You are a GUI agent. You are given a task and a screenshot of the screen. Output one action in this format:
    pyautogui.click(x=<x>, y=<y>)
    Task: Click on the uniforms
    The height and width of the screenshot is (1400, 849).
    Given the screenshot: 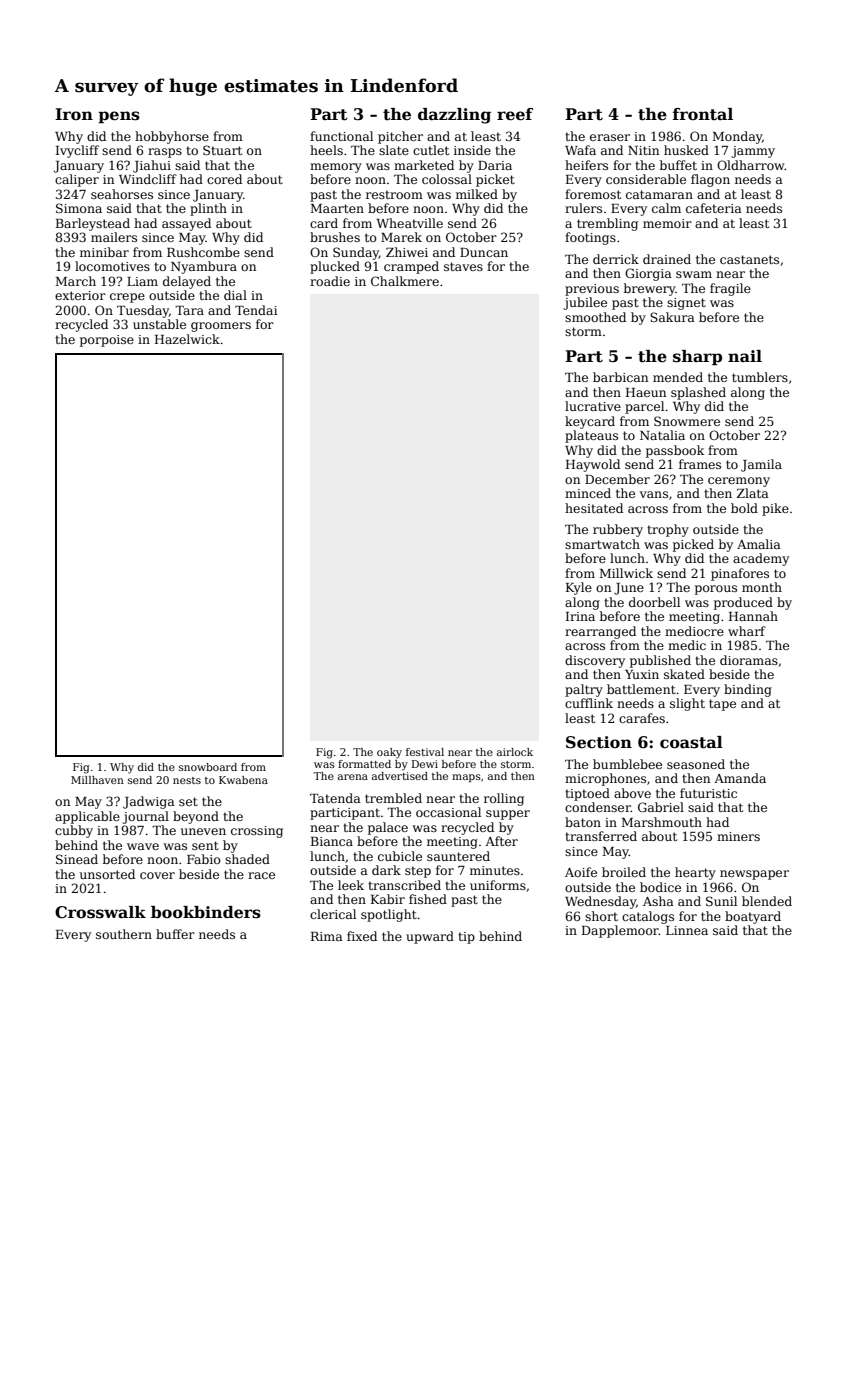 What is the action you would take?
    pyautogui.click(x=498, y=885)
